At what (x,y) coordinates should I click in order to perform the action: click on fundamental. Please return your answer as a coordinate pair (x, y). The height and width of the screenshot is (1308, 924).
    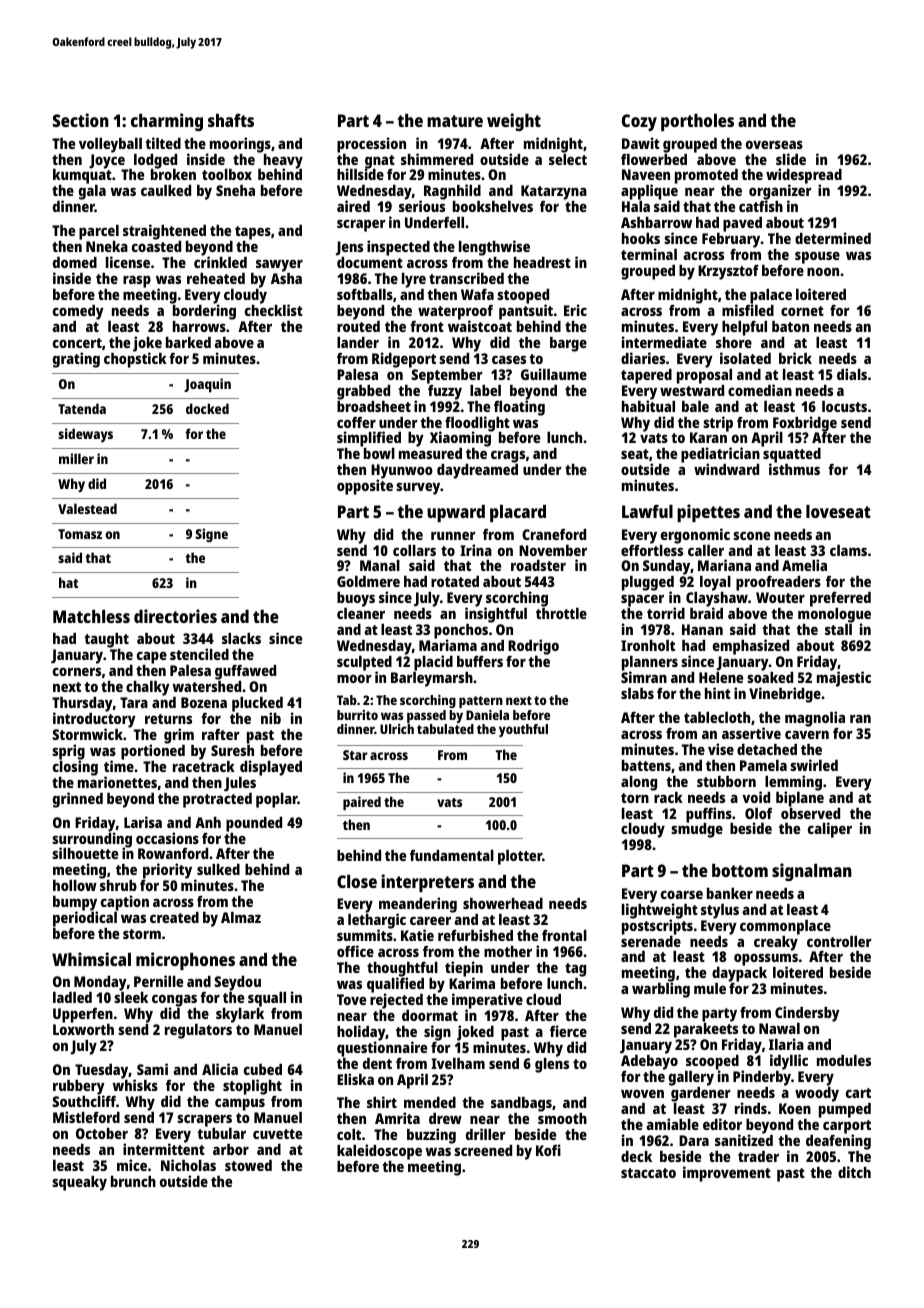
    Looking at the image, I should click on (452, 855).
